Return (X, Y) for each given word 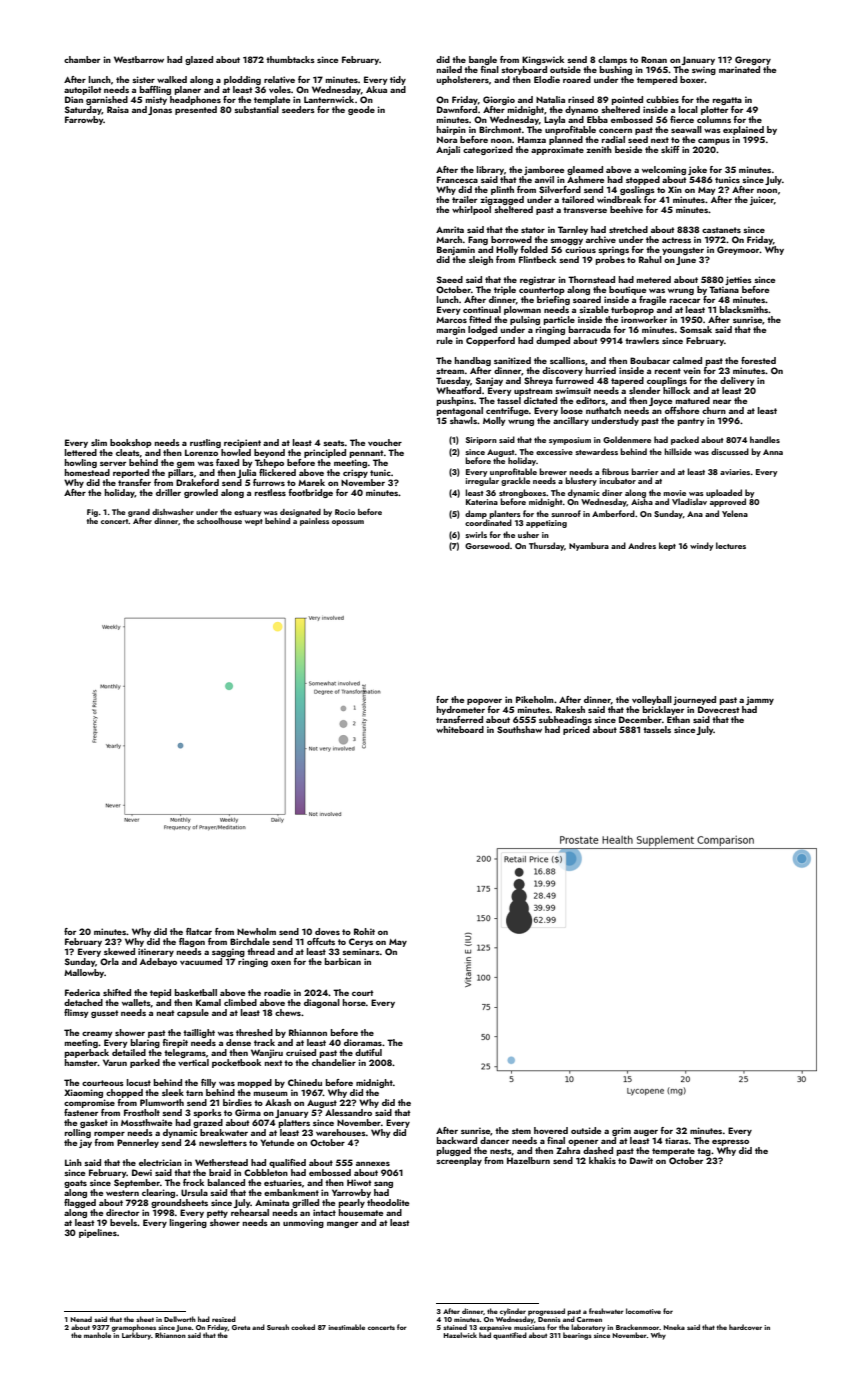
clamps (612, 60)
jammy (760, 700)
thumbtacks (290, 59)
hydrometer (461, 710)
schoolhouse (219, 521)
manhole (97, 1335)
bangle (483, 60)
